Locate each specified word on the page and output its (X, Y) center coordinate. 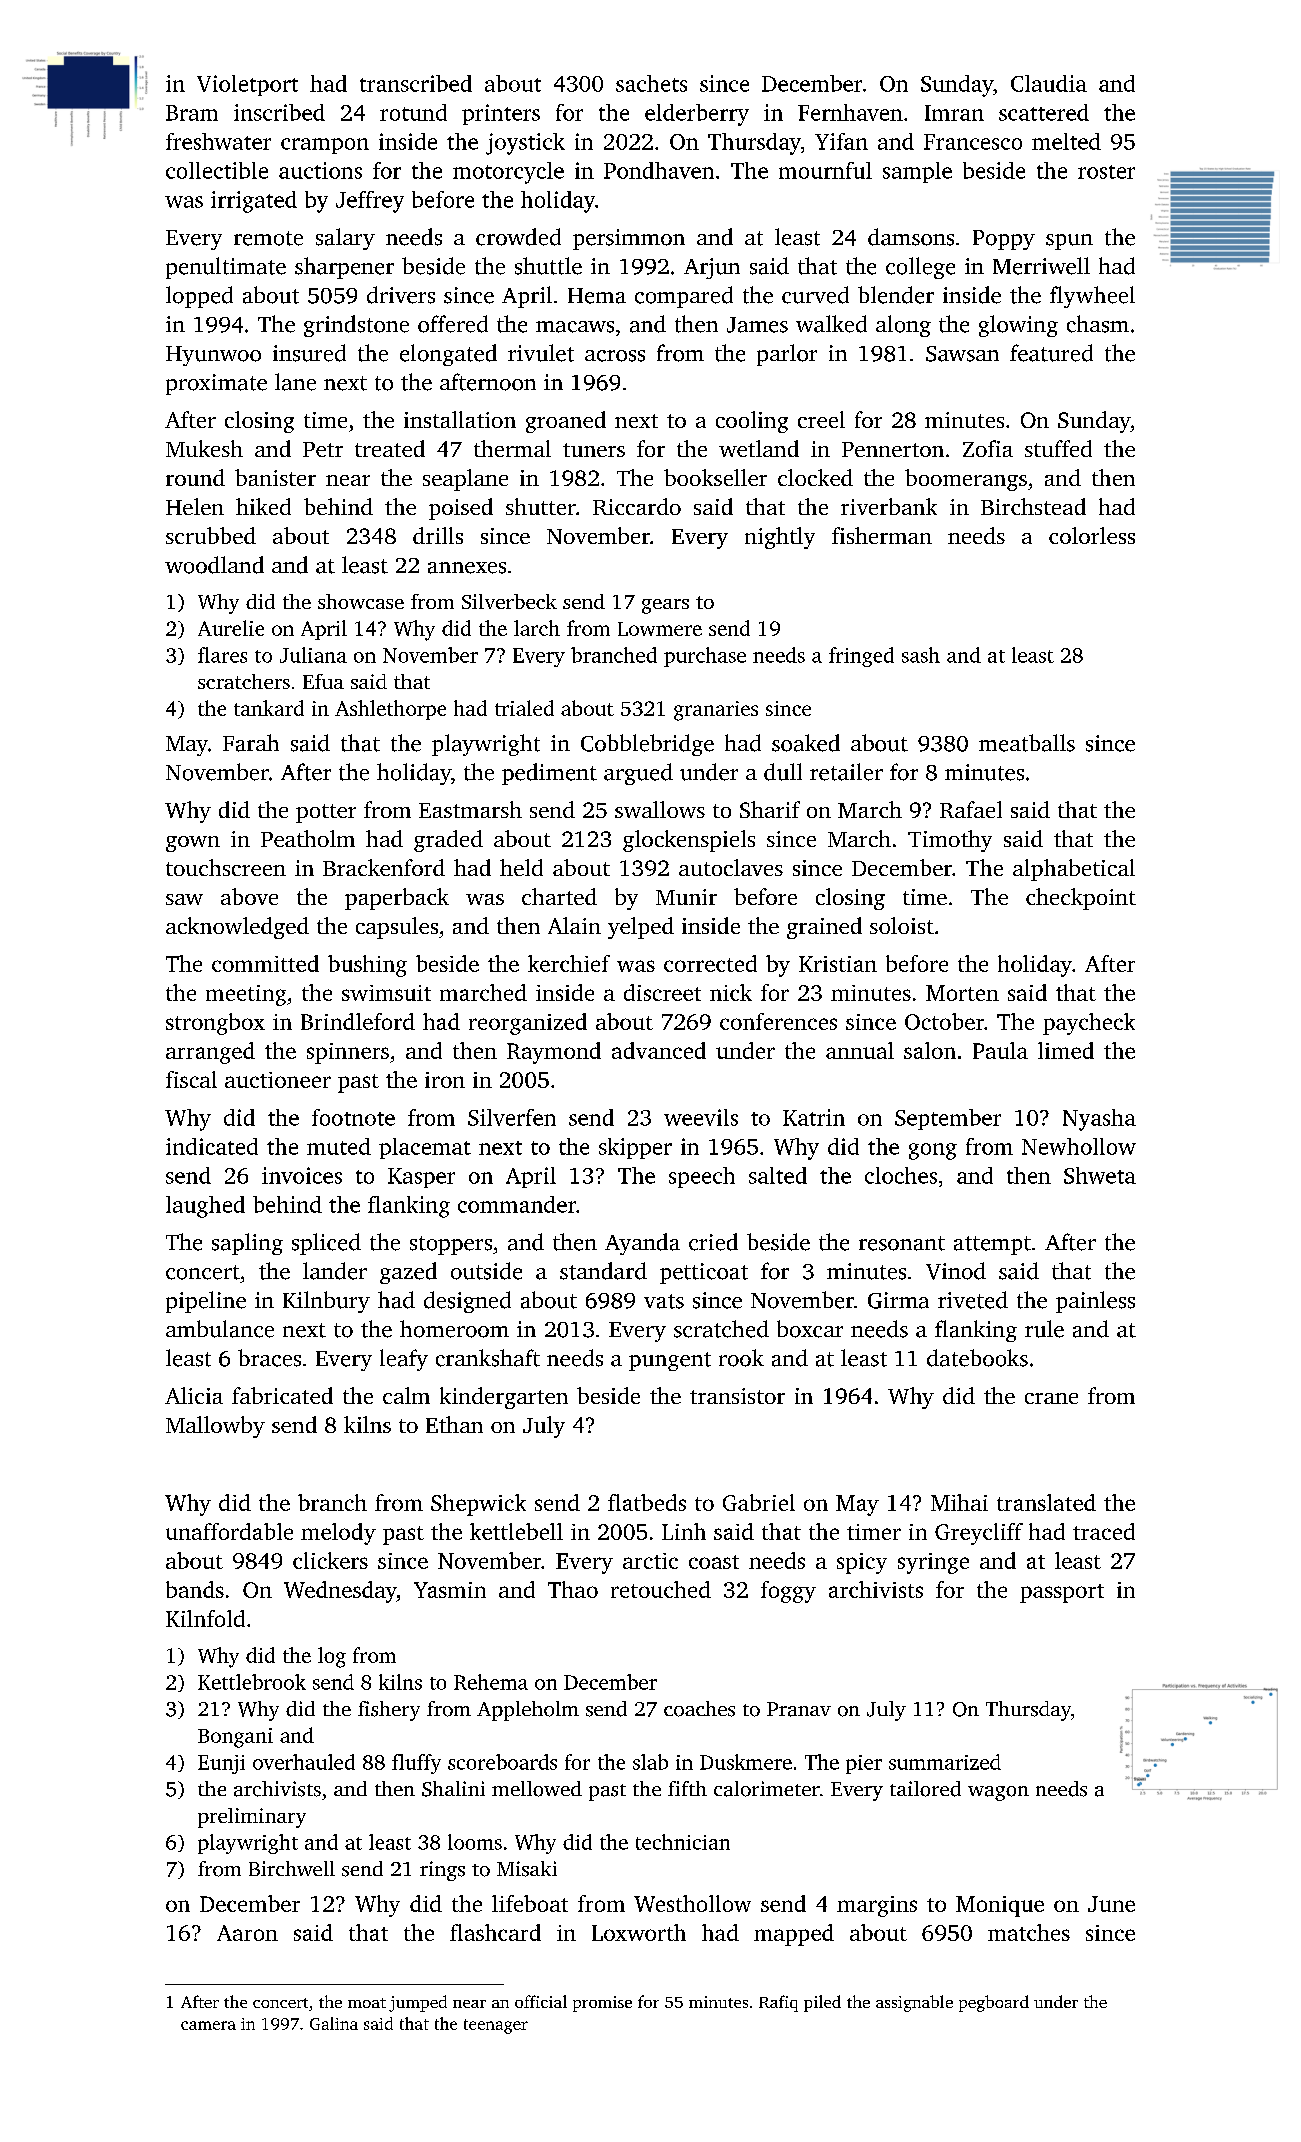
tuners (594, 450)
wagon (998, 1793)
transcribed (416, 83)
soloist (902, 925)
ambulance (220, 1329)
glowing (1018, 326)
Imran (954, 113)
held (521, 867)
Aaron (247, 1933)
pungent (670, 1361)
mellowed (537, 1789)
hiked (263, 506)
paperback (397, 899)
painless (1095, 1302)
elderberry (697, 115)
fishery (389, 1711)
